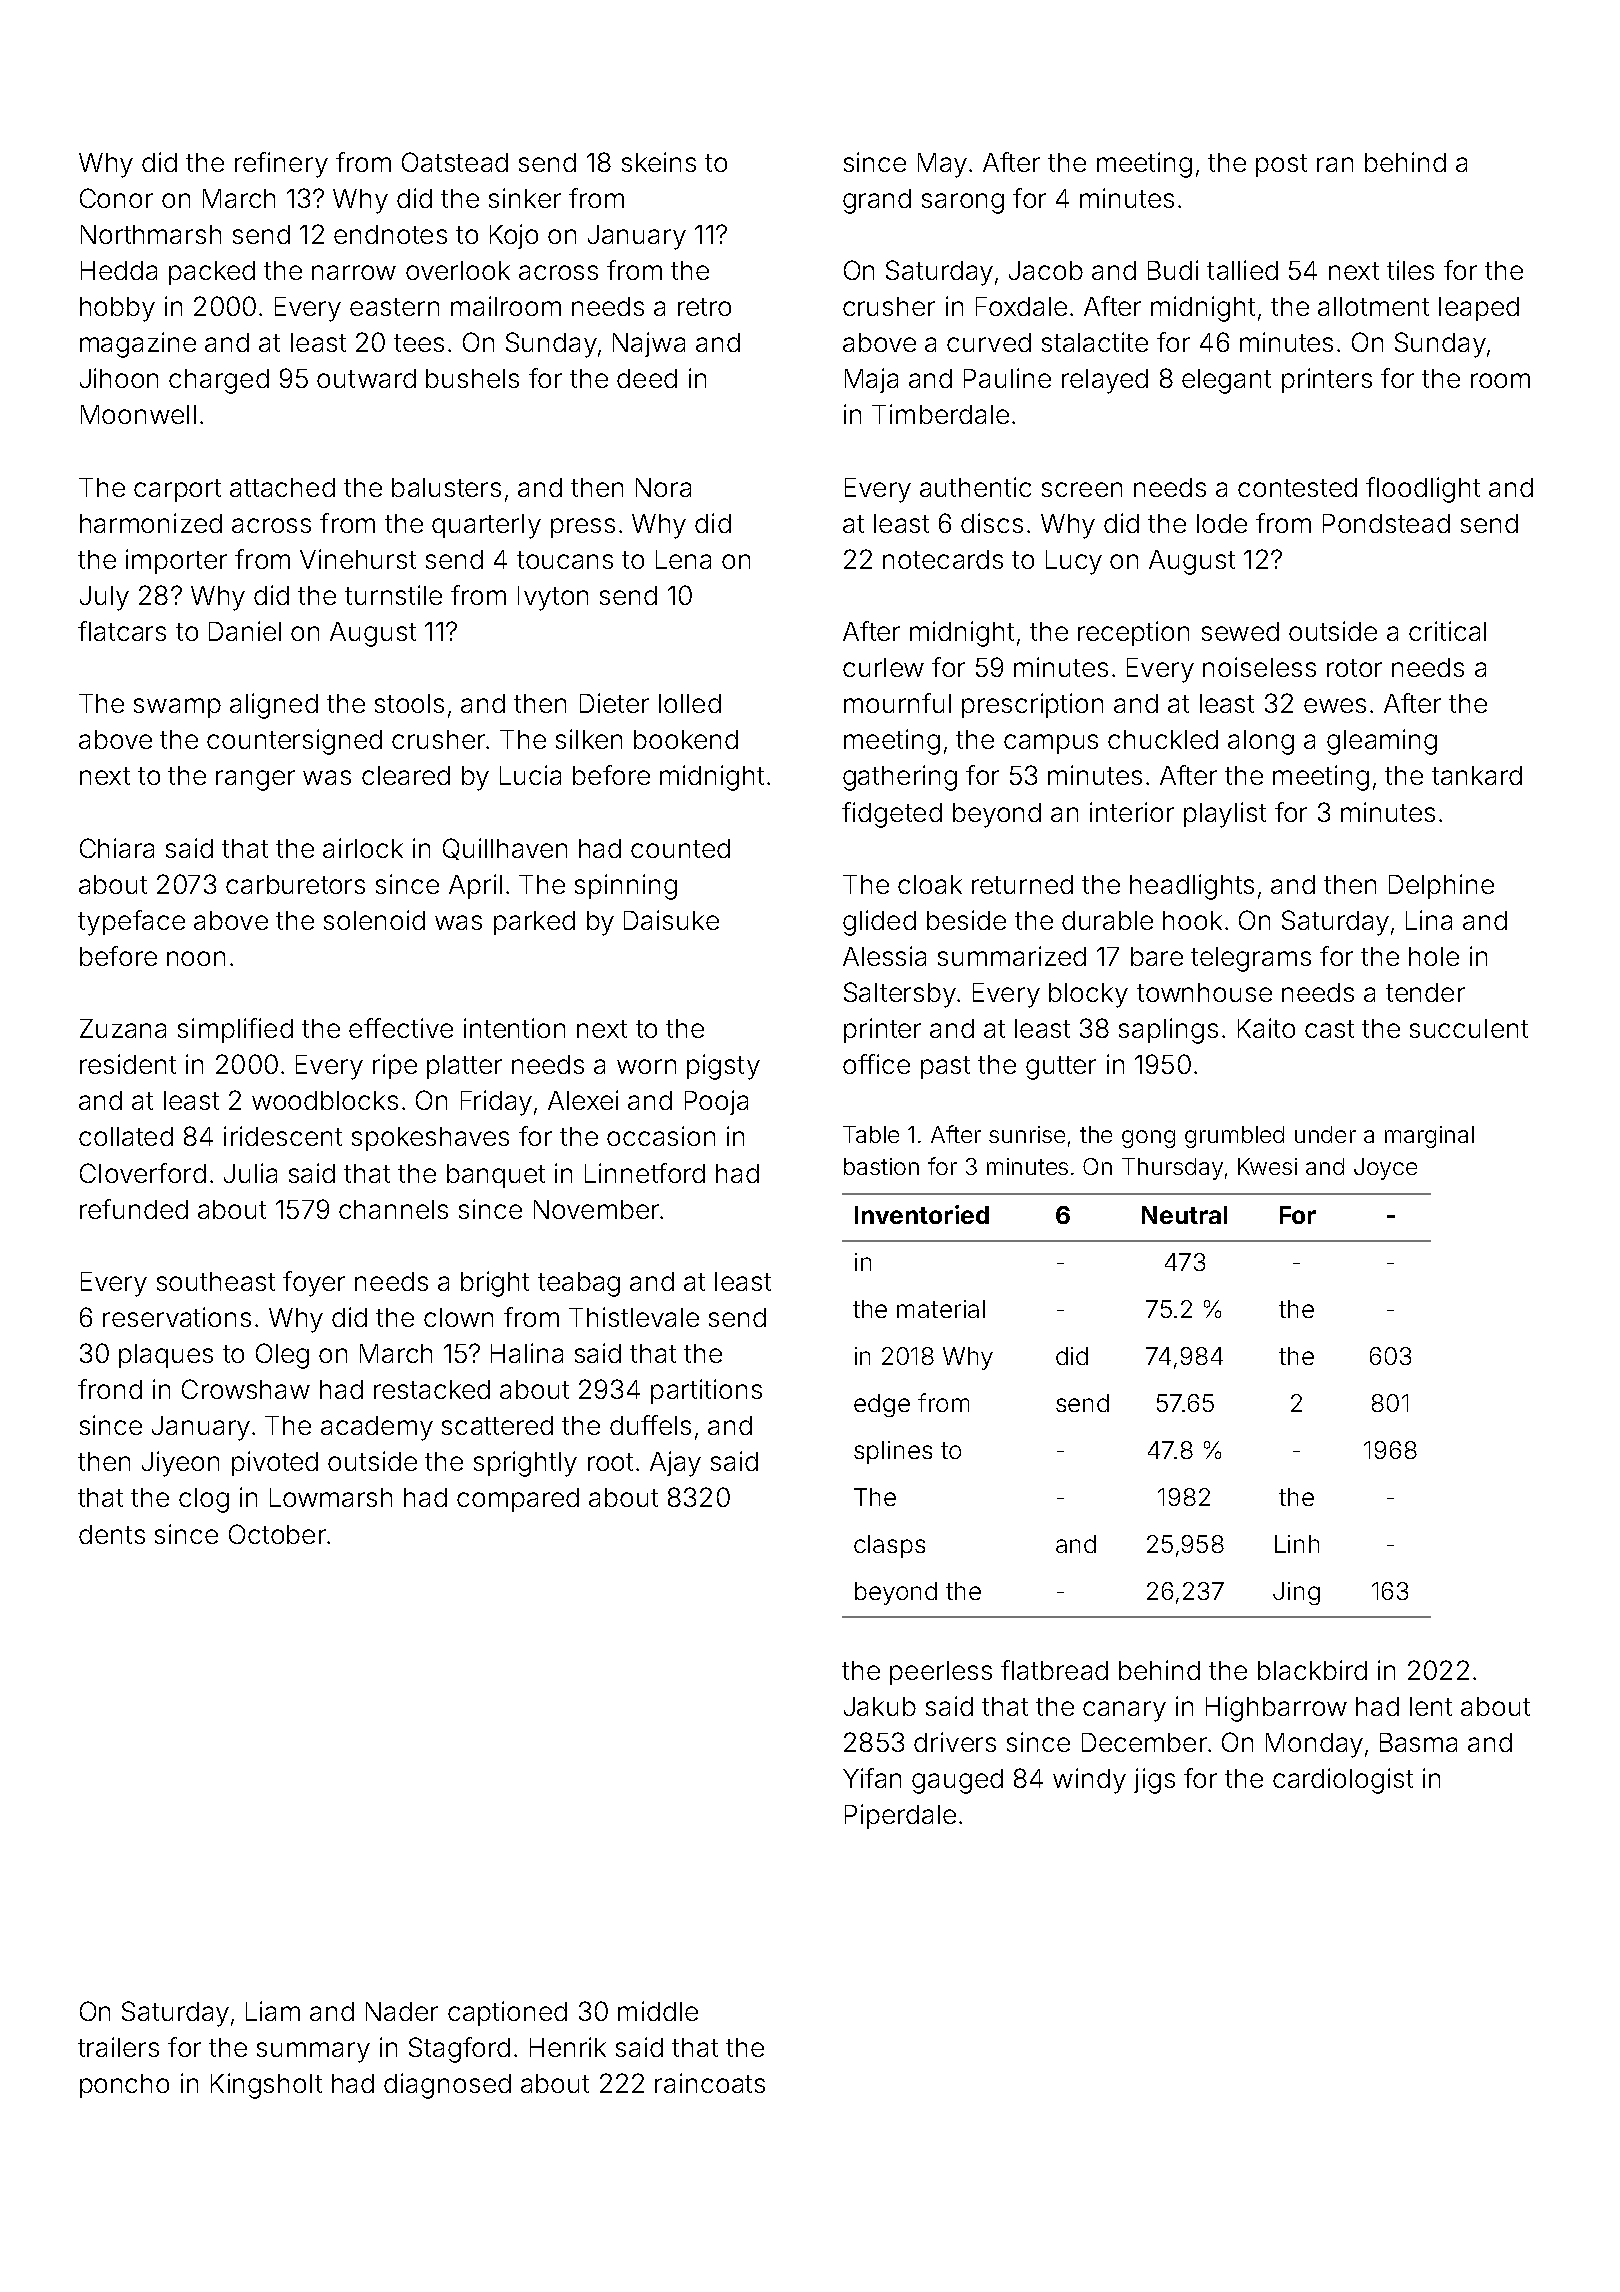 This document has height=2292, width=1620. Describe the element at coordinates (455, 162) in the document. I see `Oatstead` at that location.
